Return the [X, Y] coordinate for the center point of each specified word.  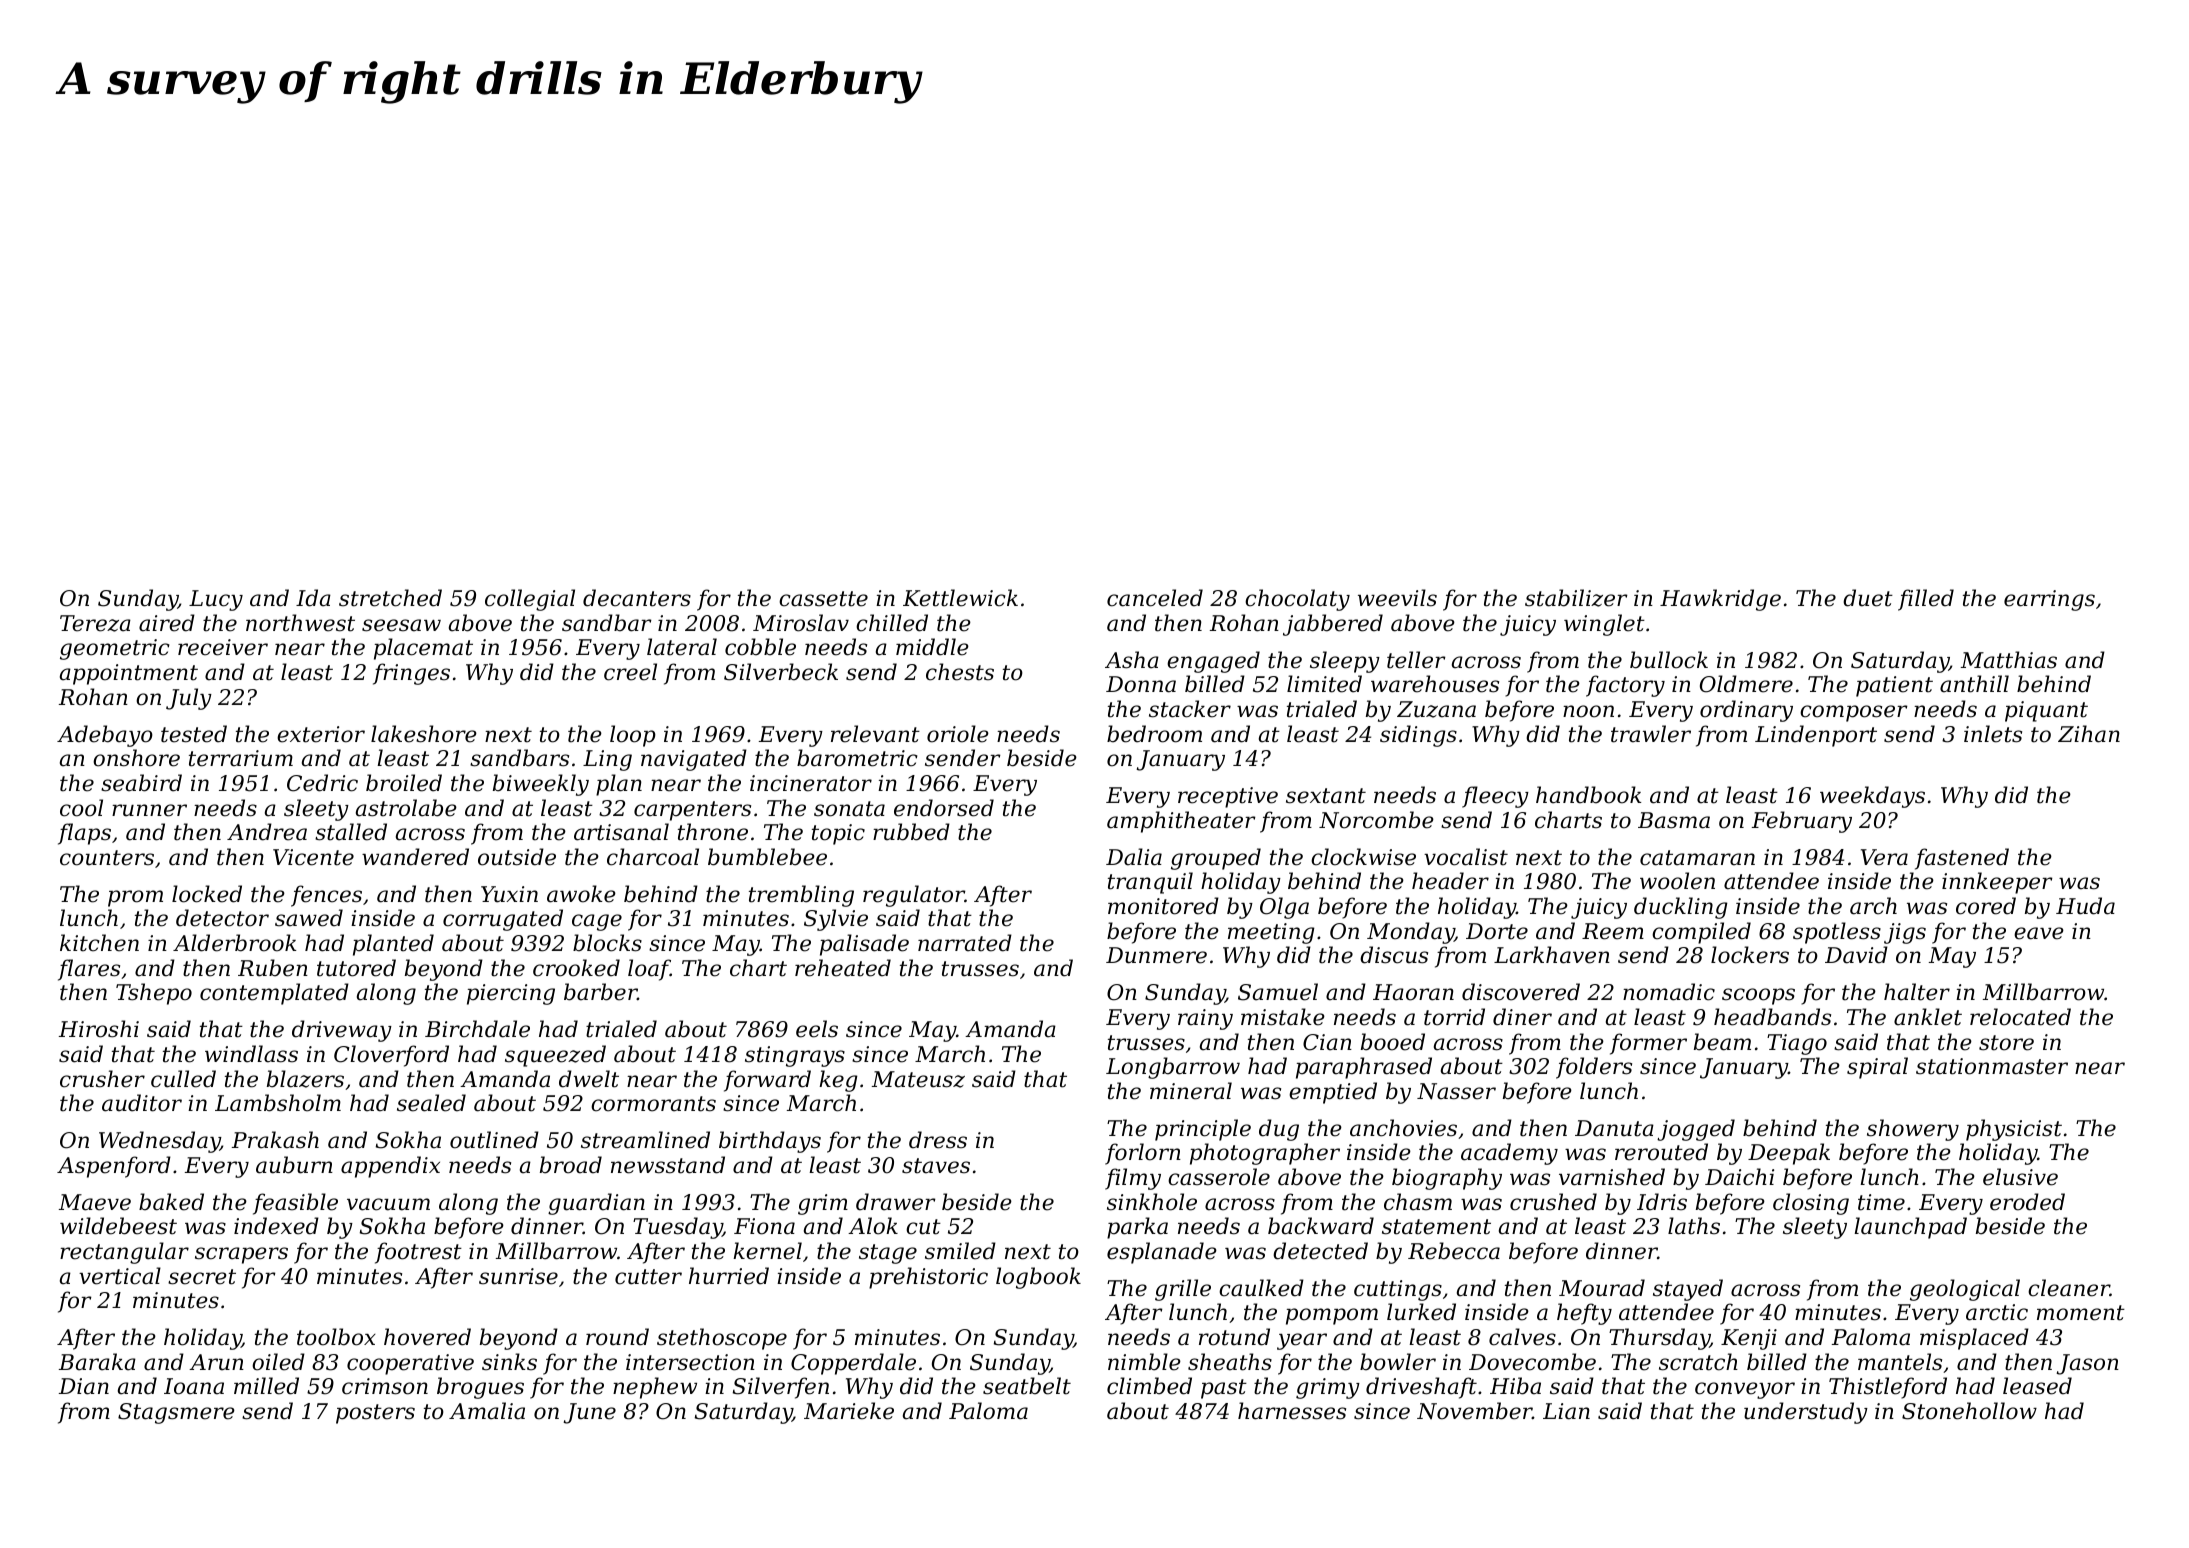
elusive [2020, 1177]
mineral [1191, 1091]
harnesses [1292, 1411]
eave [2039, 933]
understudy [1806, 1413]
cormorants [653, 1104]
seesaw [401, 625]
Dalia [1134, 857]
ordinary [1746, 711]
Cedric [322, 783]
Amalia [487, 1411]
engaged [1213, 662]
